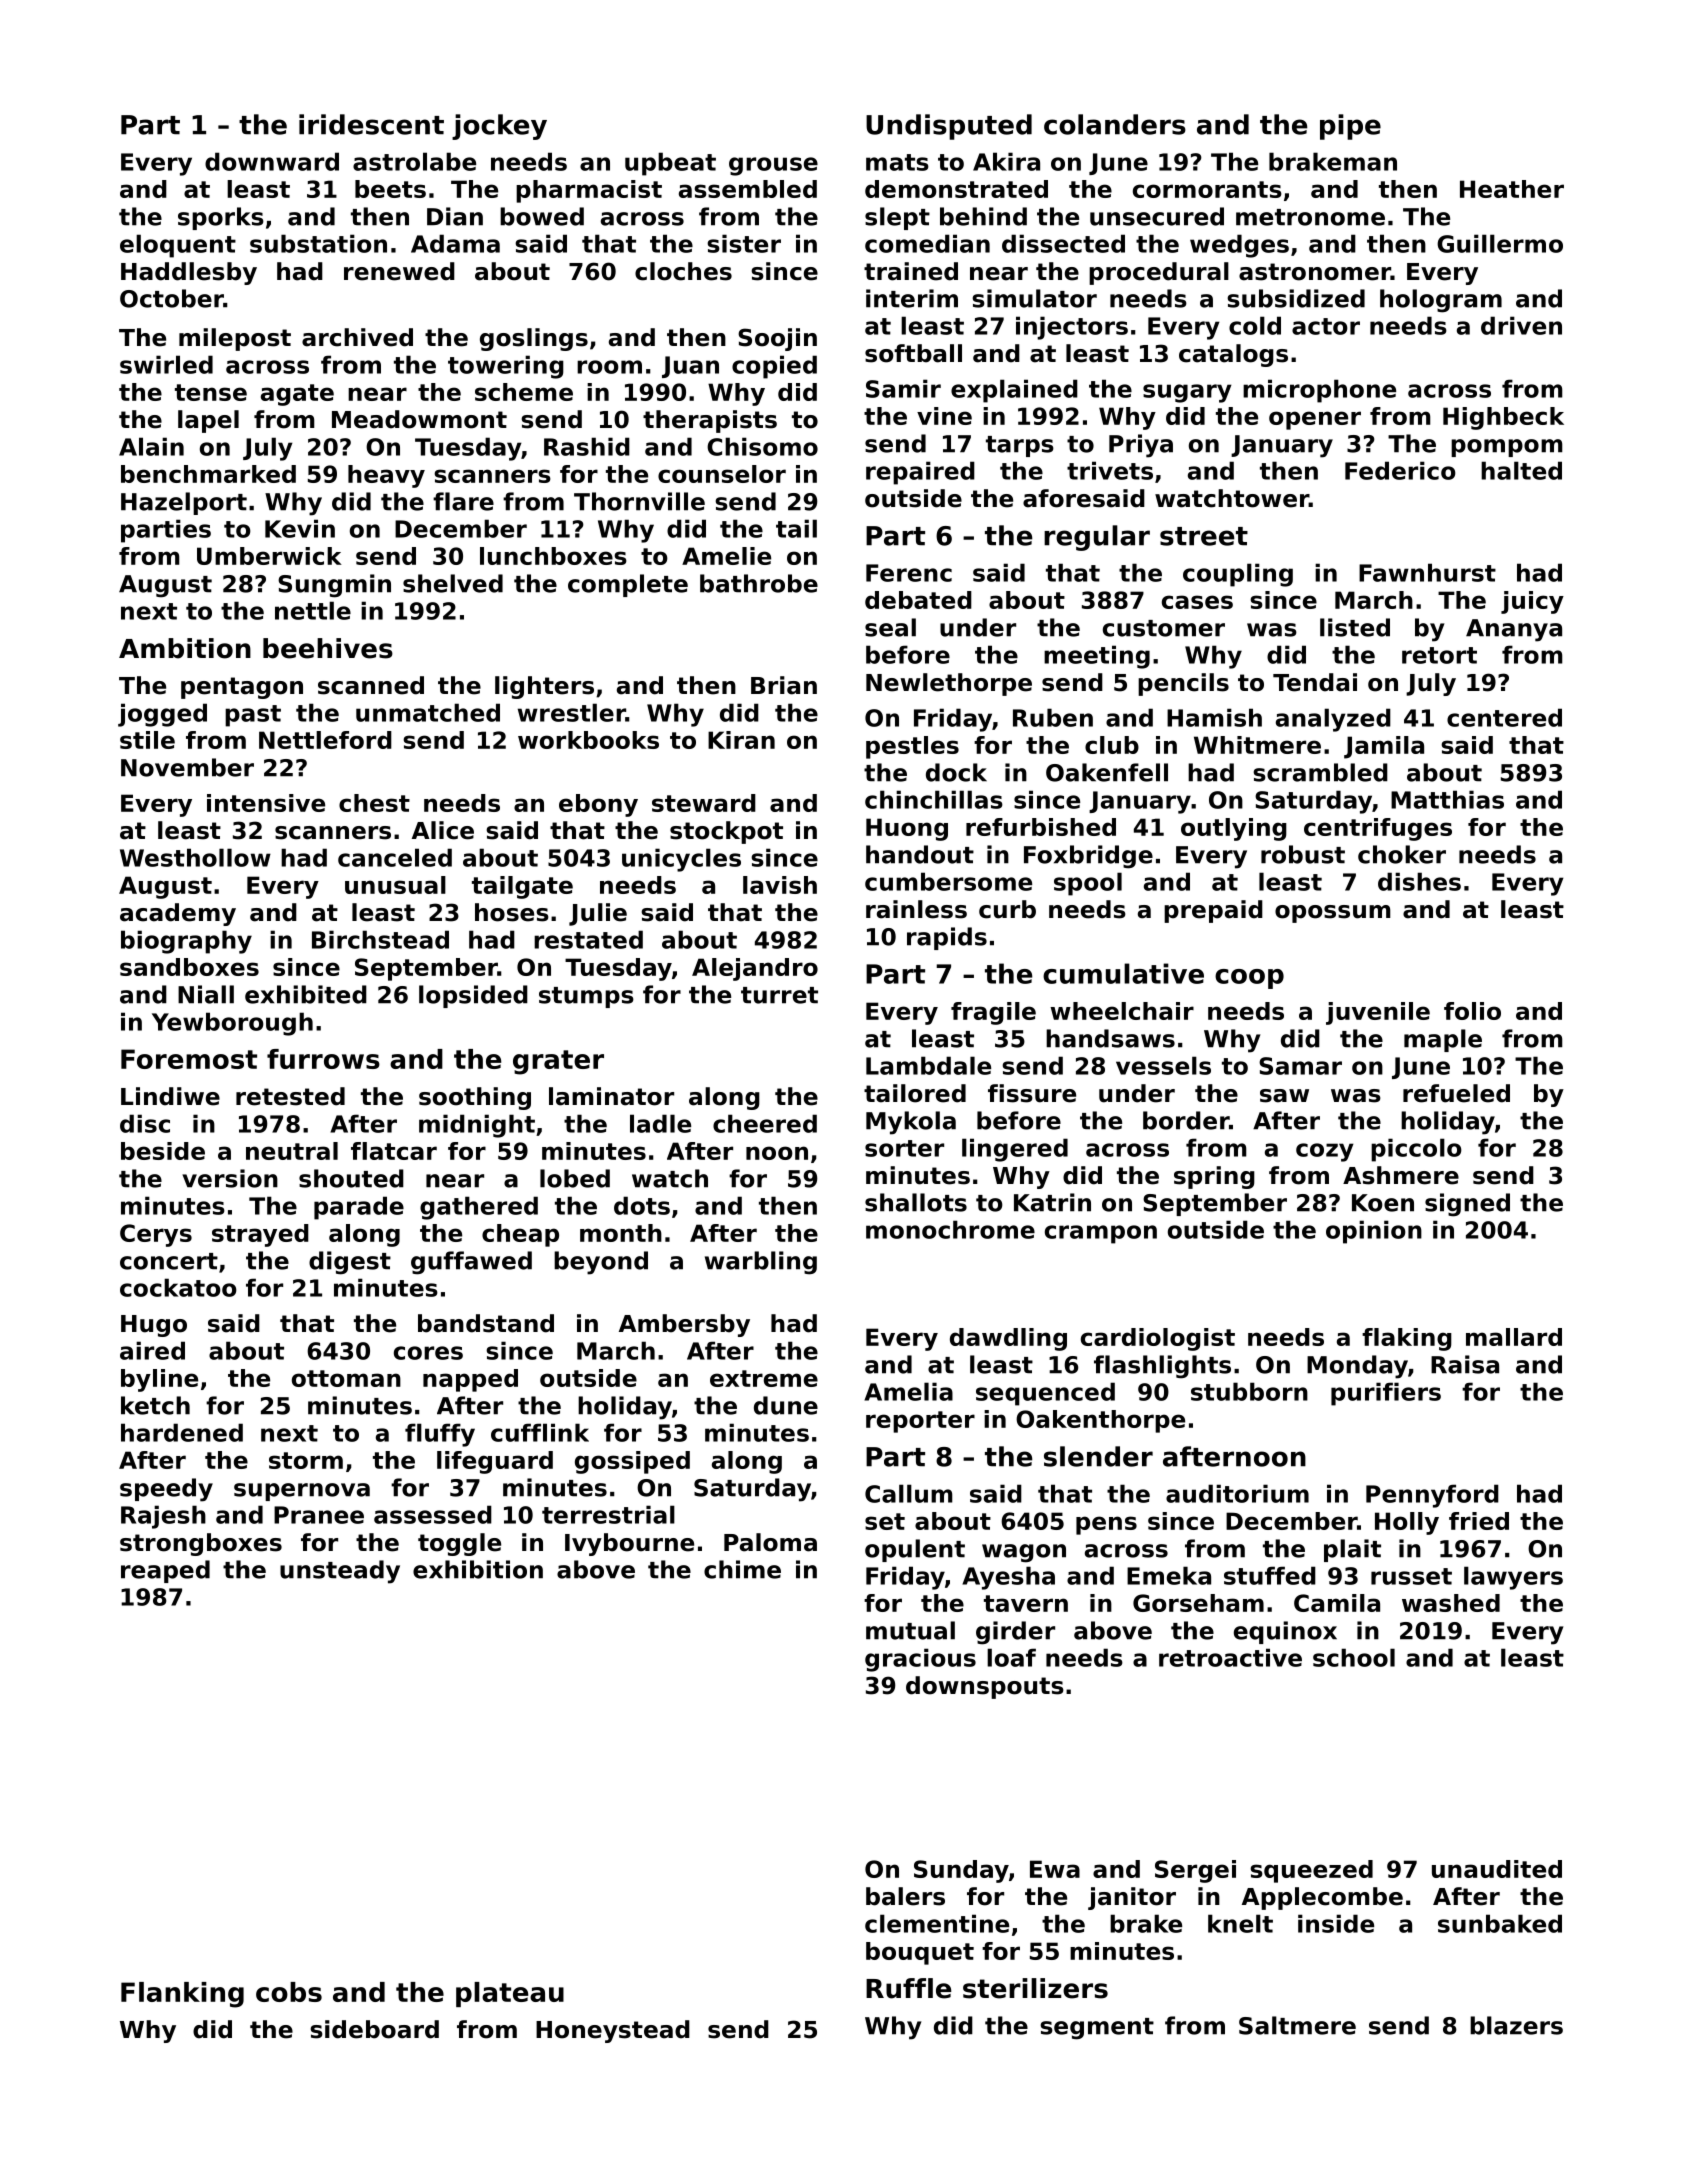 The image size is (1683, 2178). I want to click on sandboxes, so click(189, 967).
